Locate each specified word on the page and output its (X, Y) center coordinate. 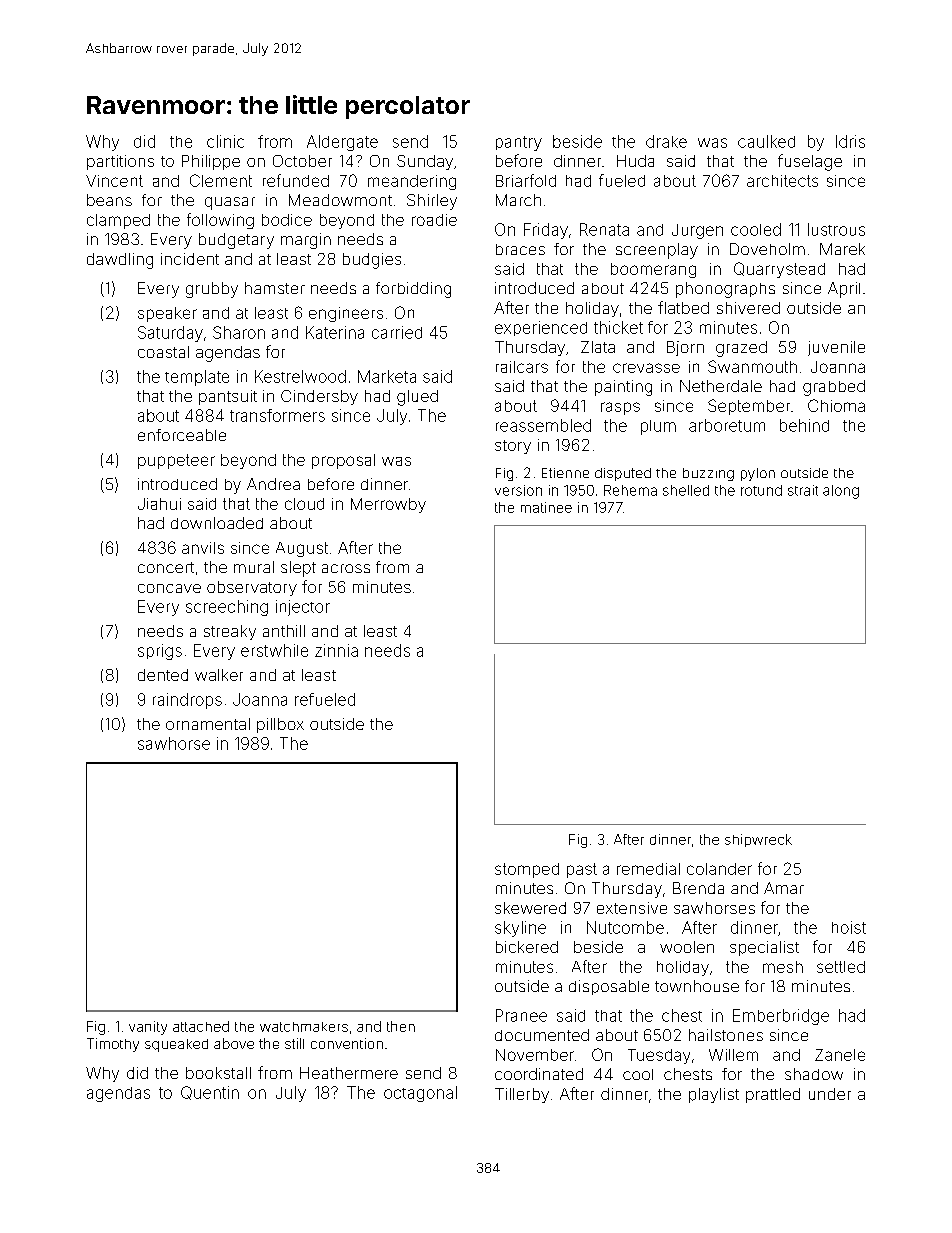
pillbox (280, 725)
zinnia (336, 650)
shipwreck (758, 840)
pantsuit (228, 397)
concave (169, 588)
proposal (343, 461)
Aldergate (342, 143)
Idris (850, 141)
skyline (520, 929)
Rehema (630, 490)
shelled (686, 490)
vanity (148, 1028)
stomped (527, 870)
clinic (225, 141)
